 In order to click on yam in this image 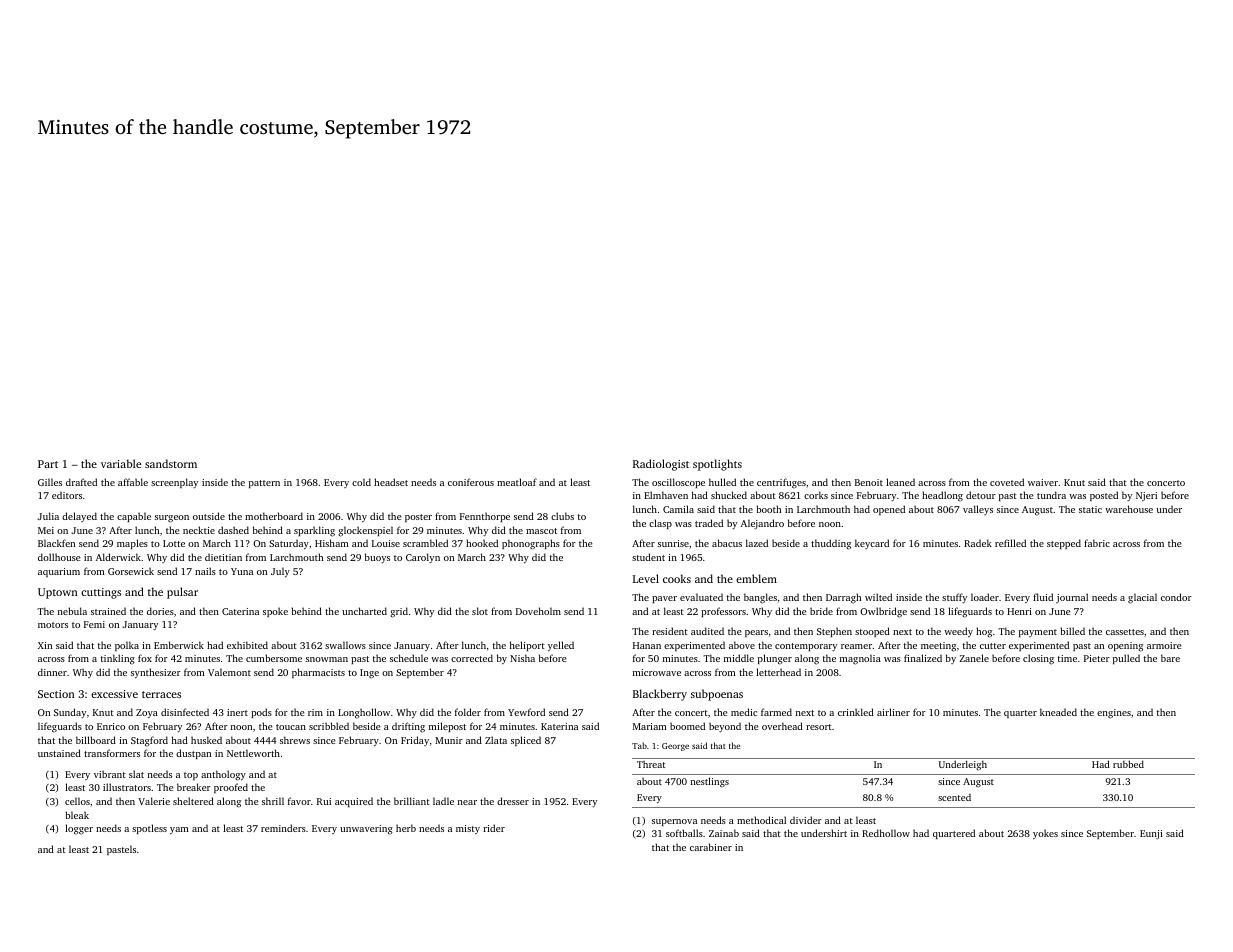, I will do `click(179, 830)`.
